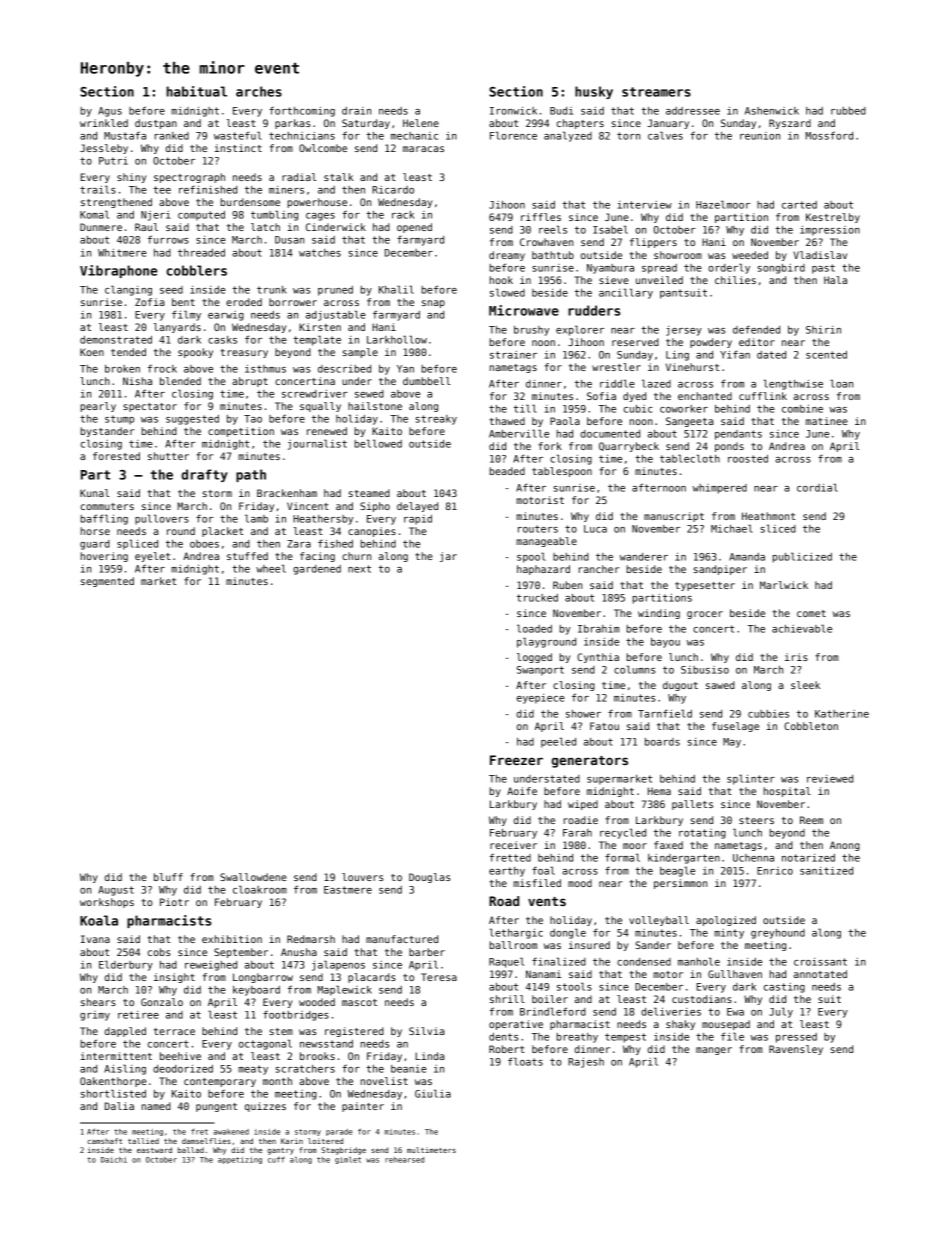  I want to click on riffles, so click(541, 217).
